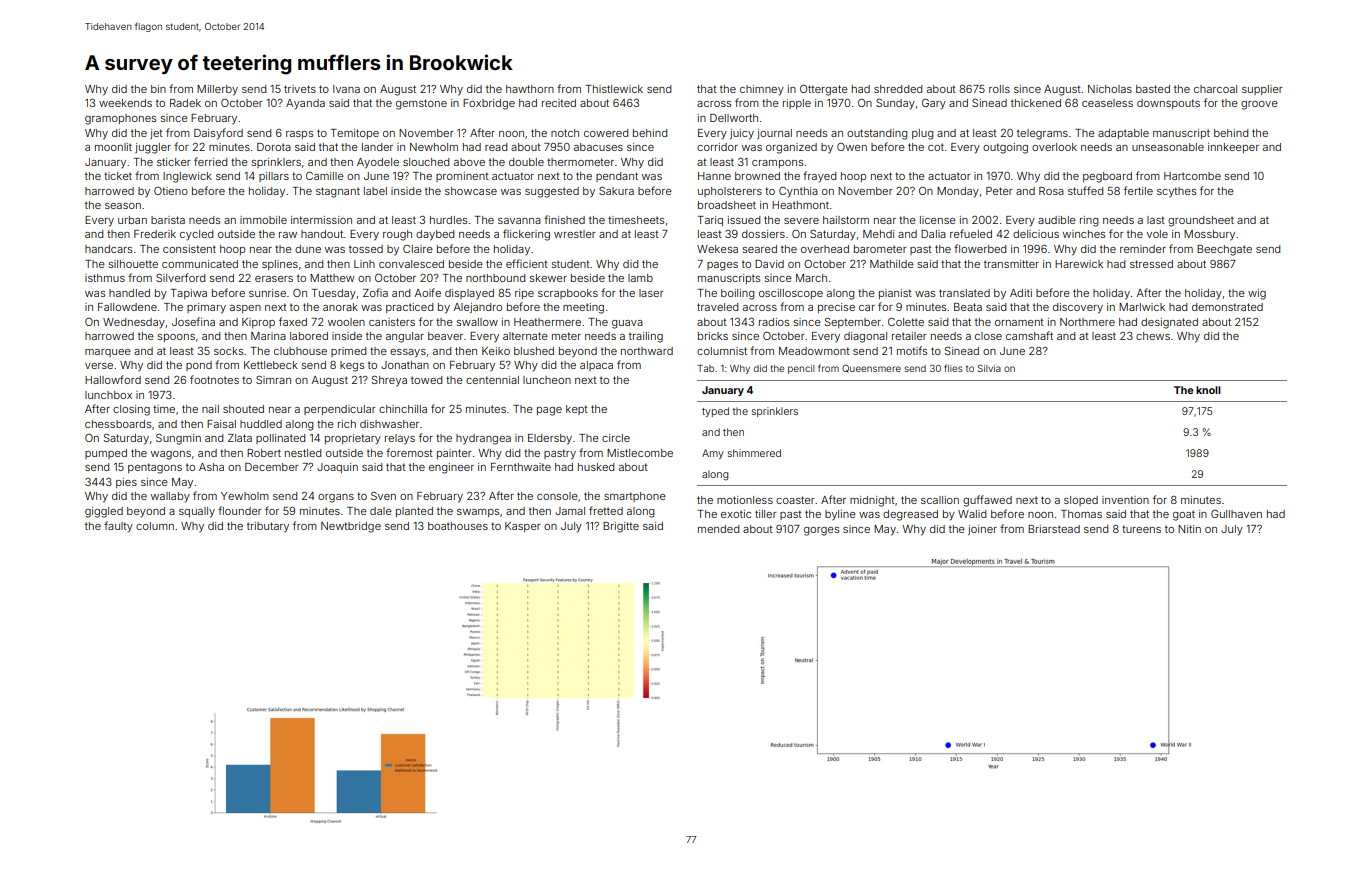  I want to click on designated, so click(1169, 323).
